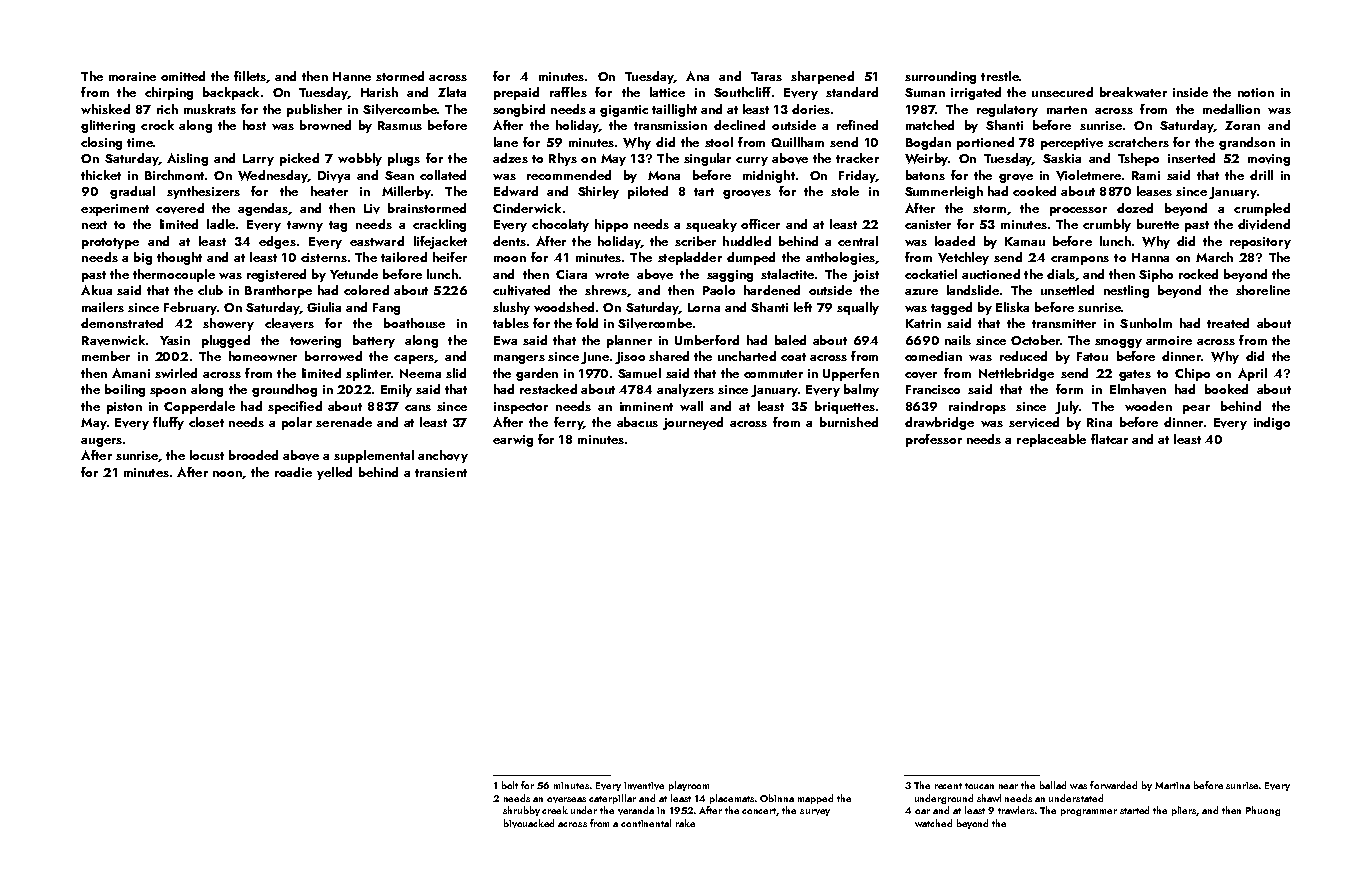 The width and height of the screenshot is (1372, 887). I want to click on bivouacked, so click(529, 823).
